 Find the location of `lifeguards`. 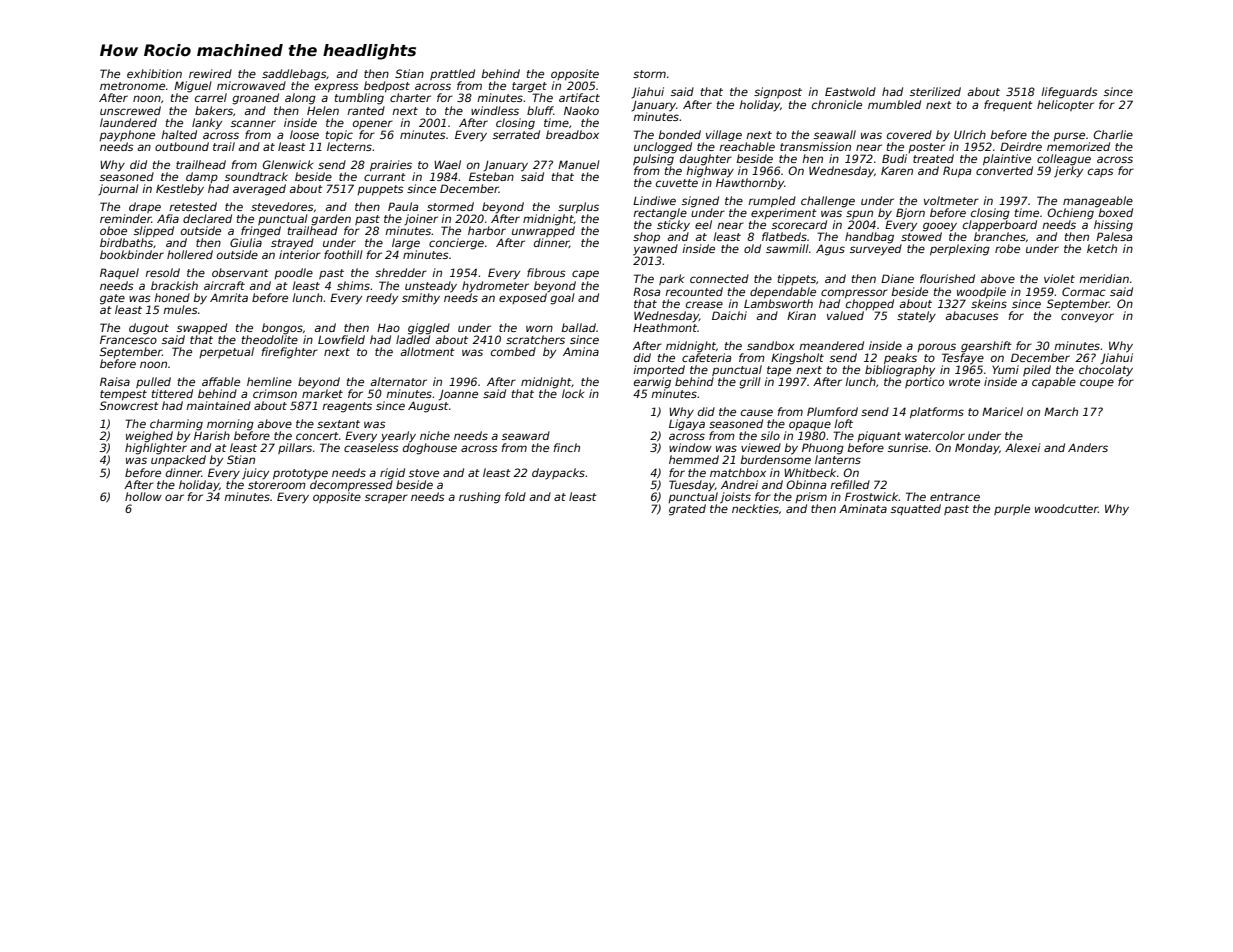

lifeguards is located at coordinates (1069, 93).
